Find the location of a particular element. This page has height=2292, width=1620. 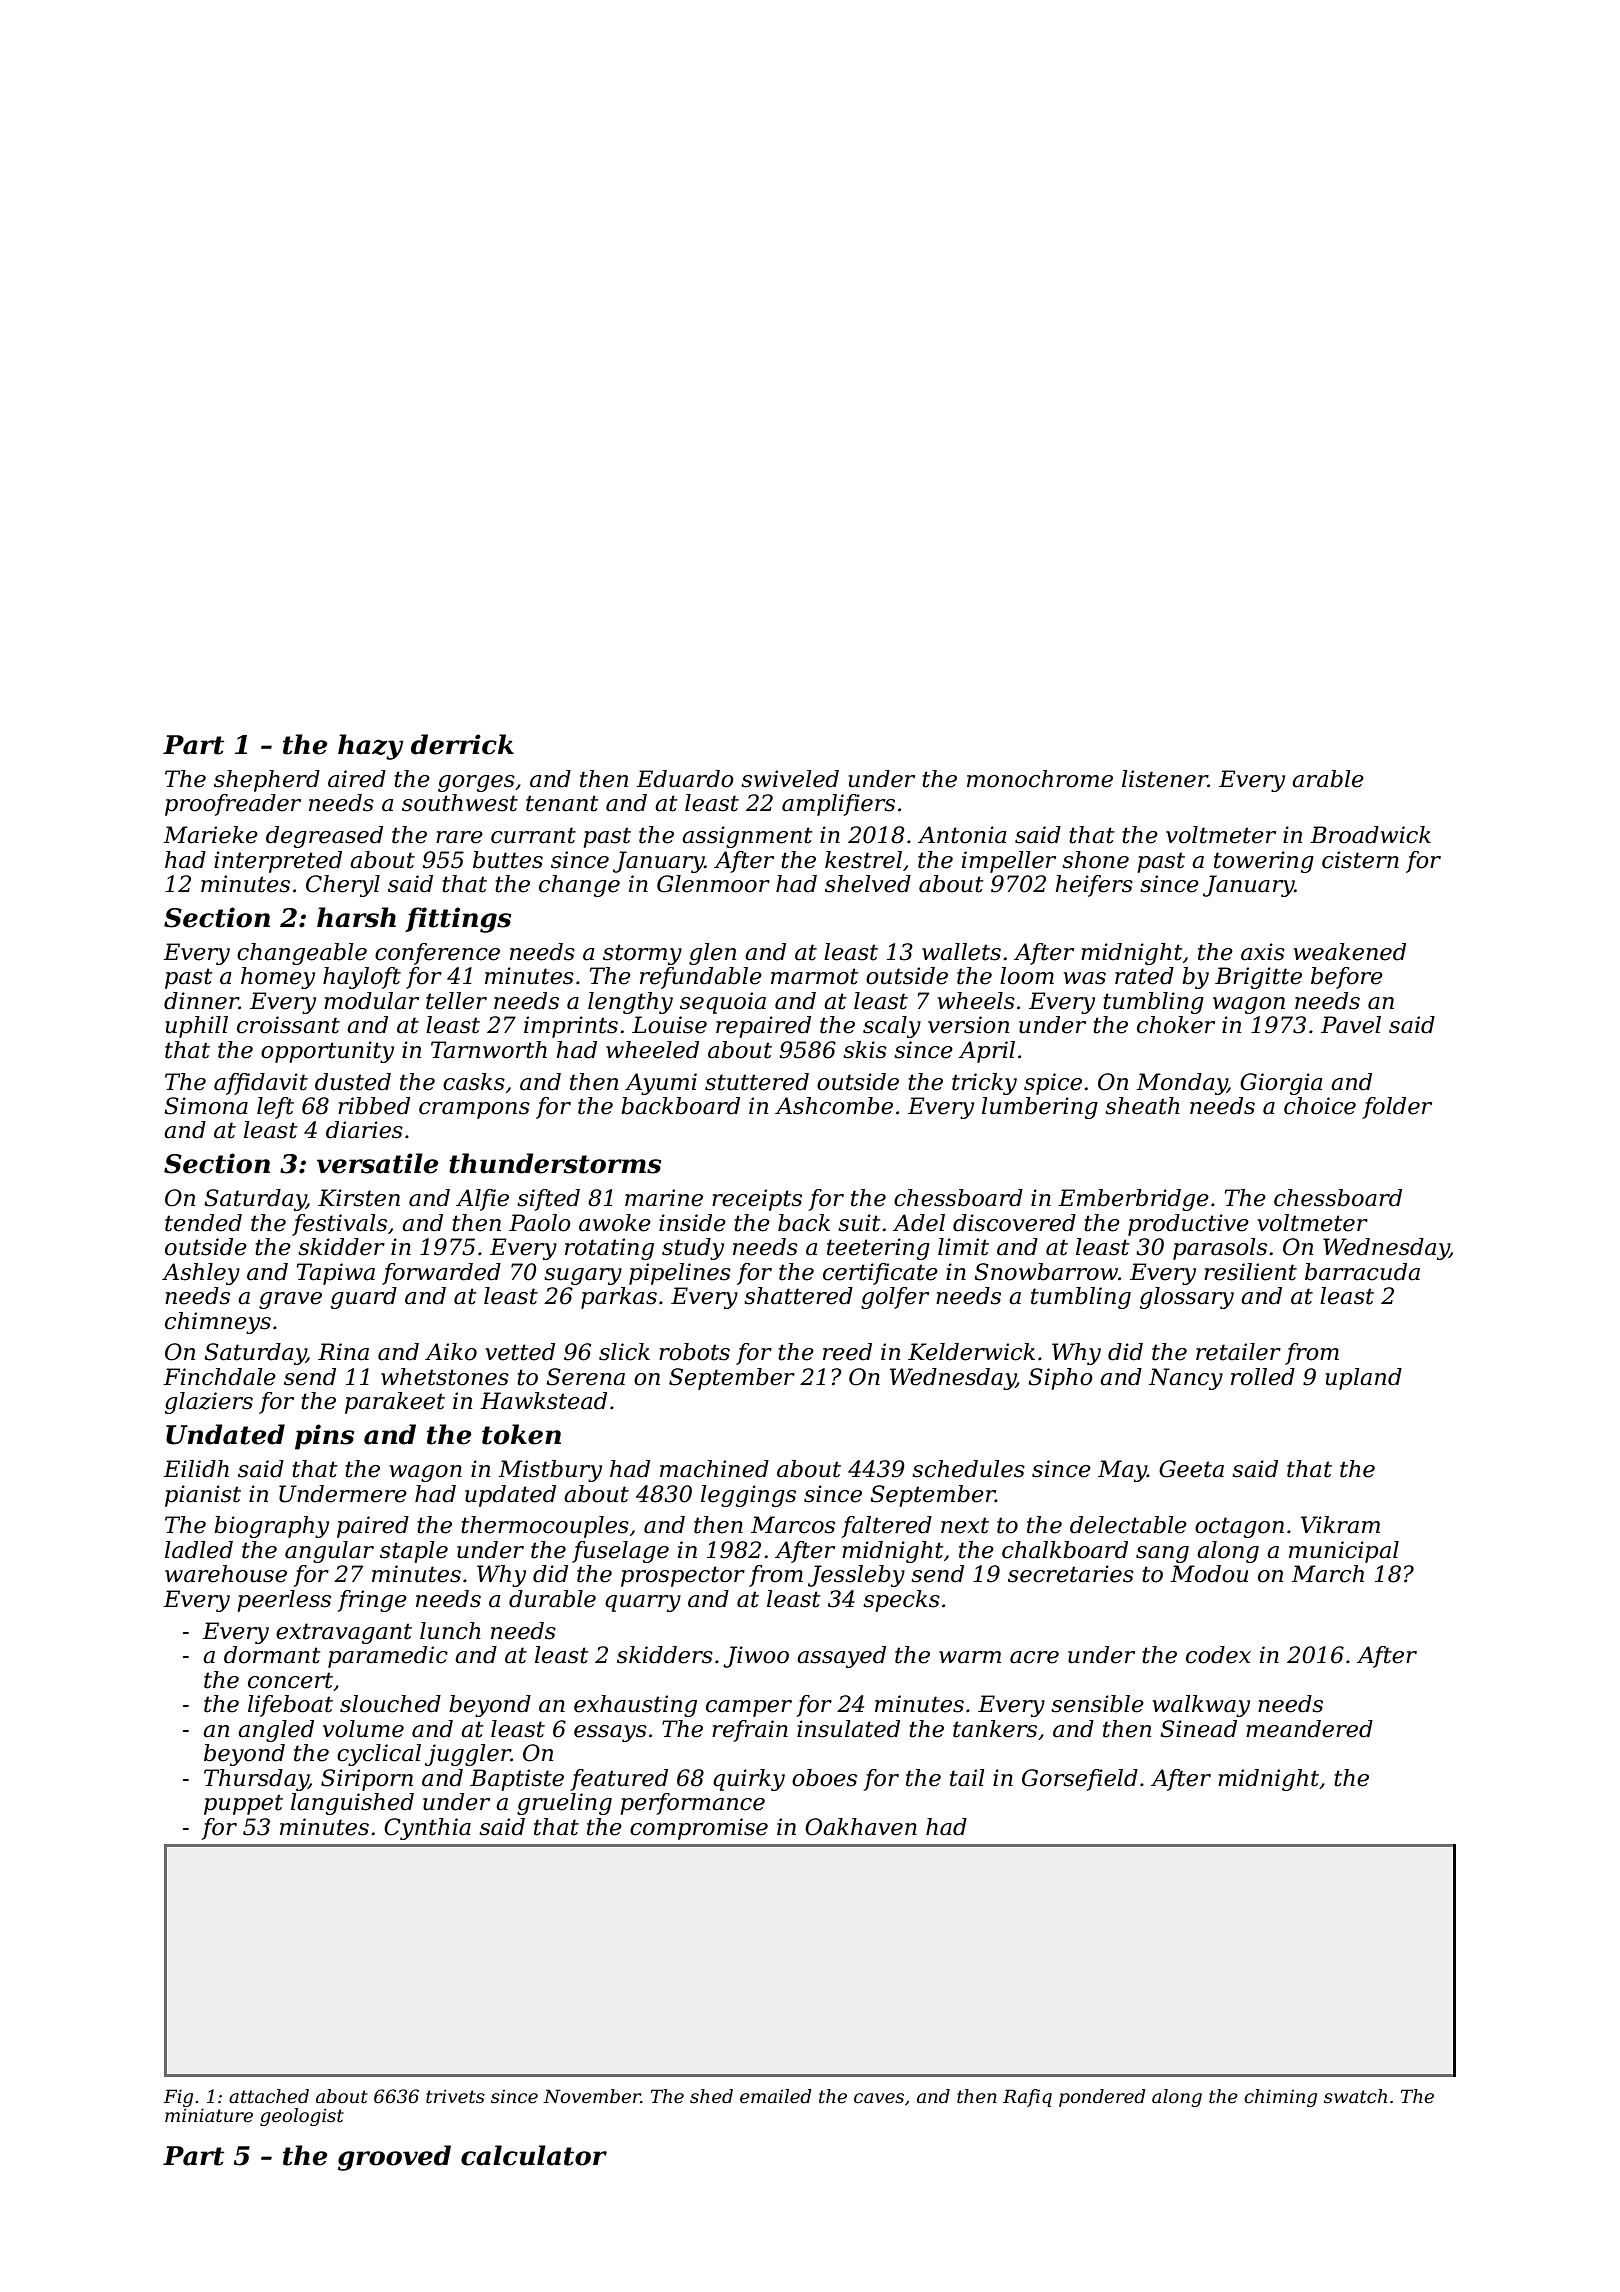

Nancy is located at coordinates (1186, 1379).
